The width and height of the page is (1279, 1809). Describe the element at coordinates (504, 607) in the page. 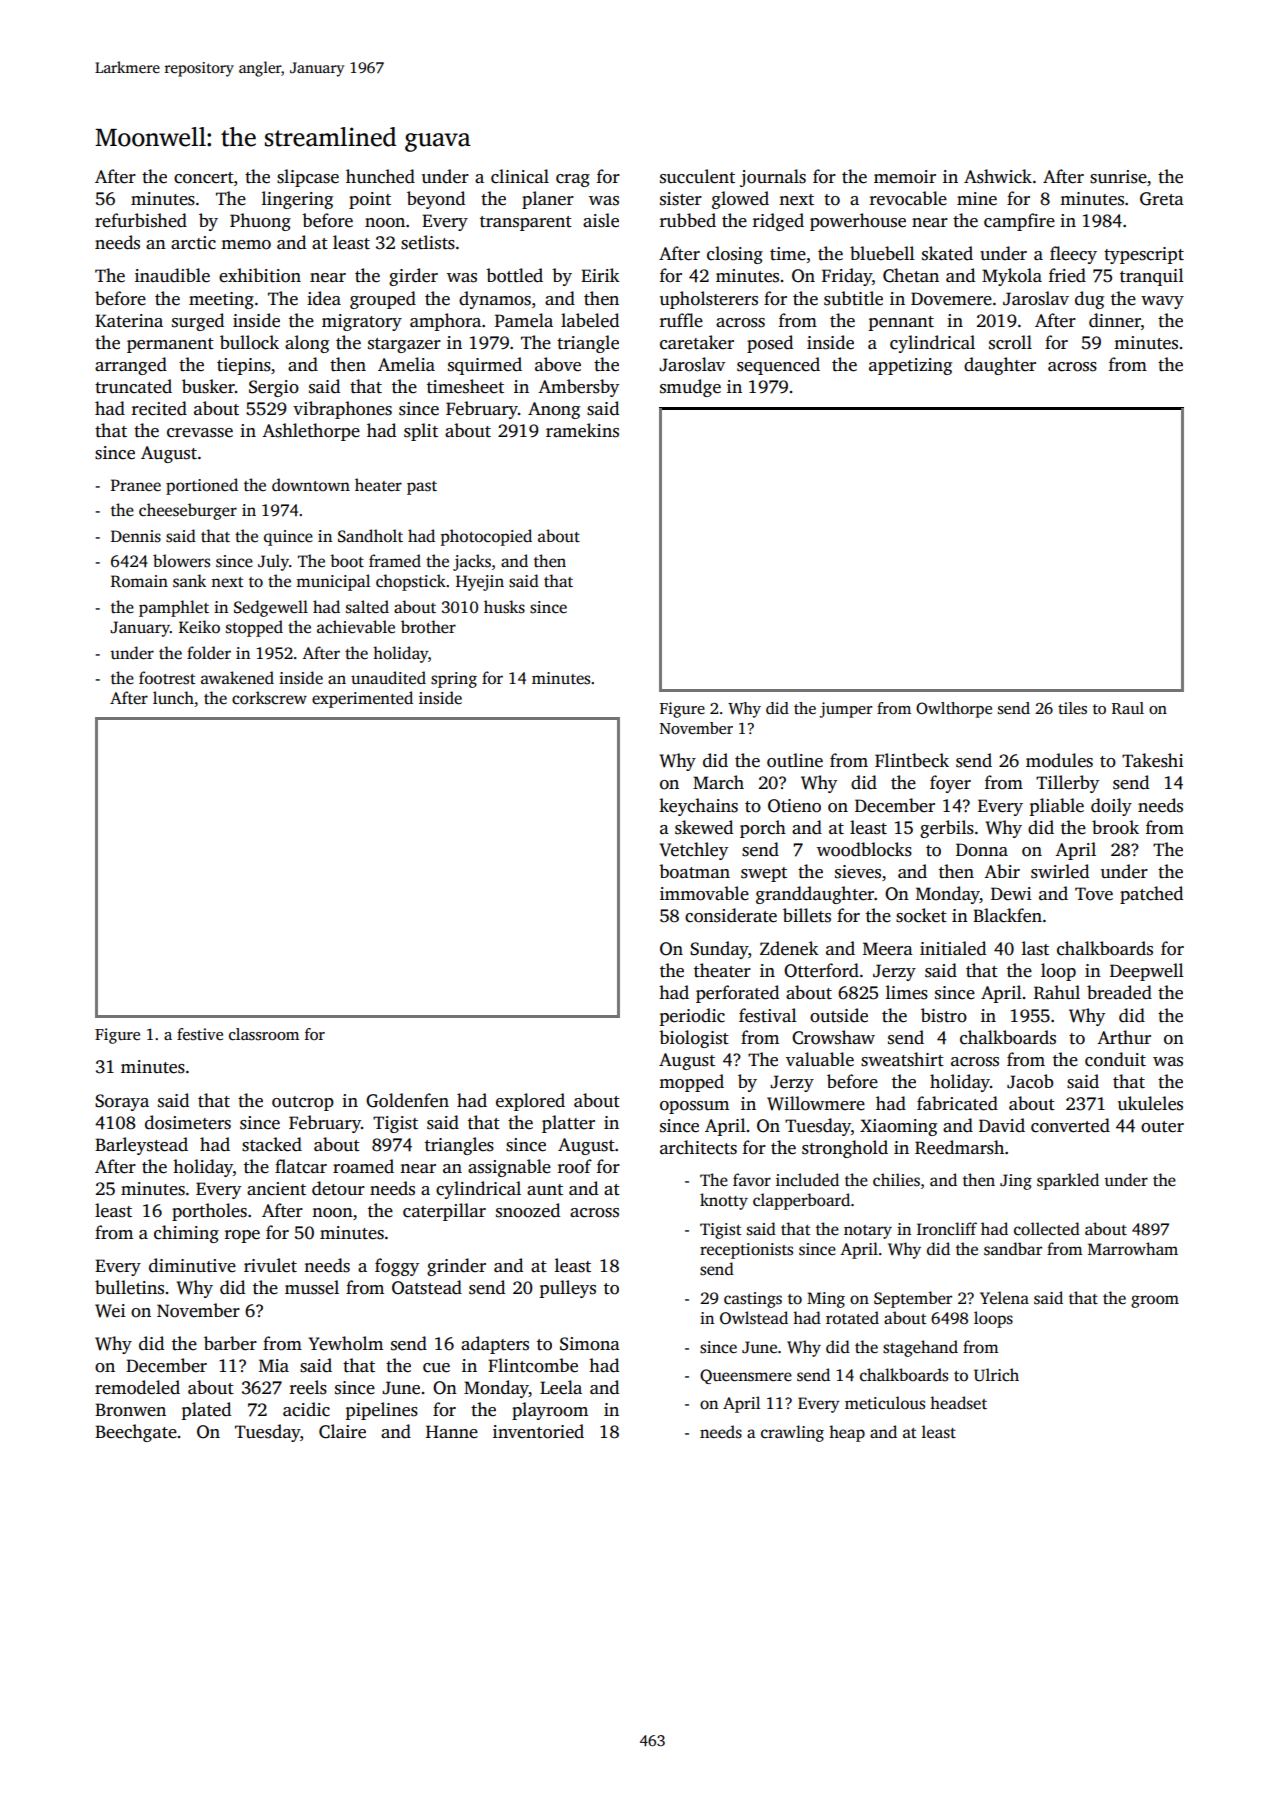

I see `husks` at that location.
